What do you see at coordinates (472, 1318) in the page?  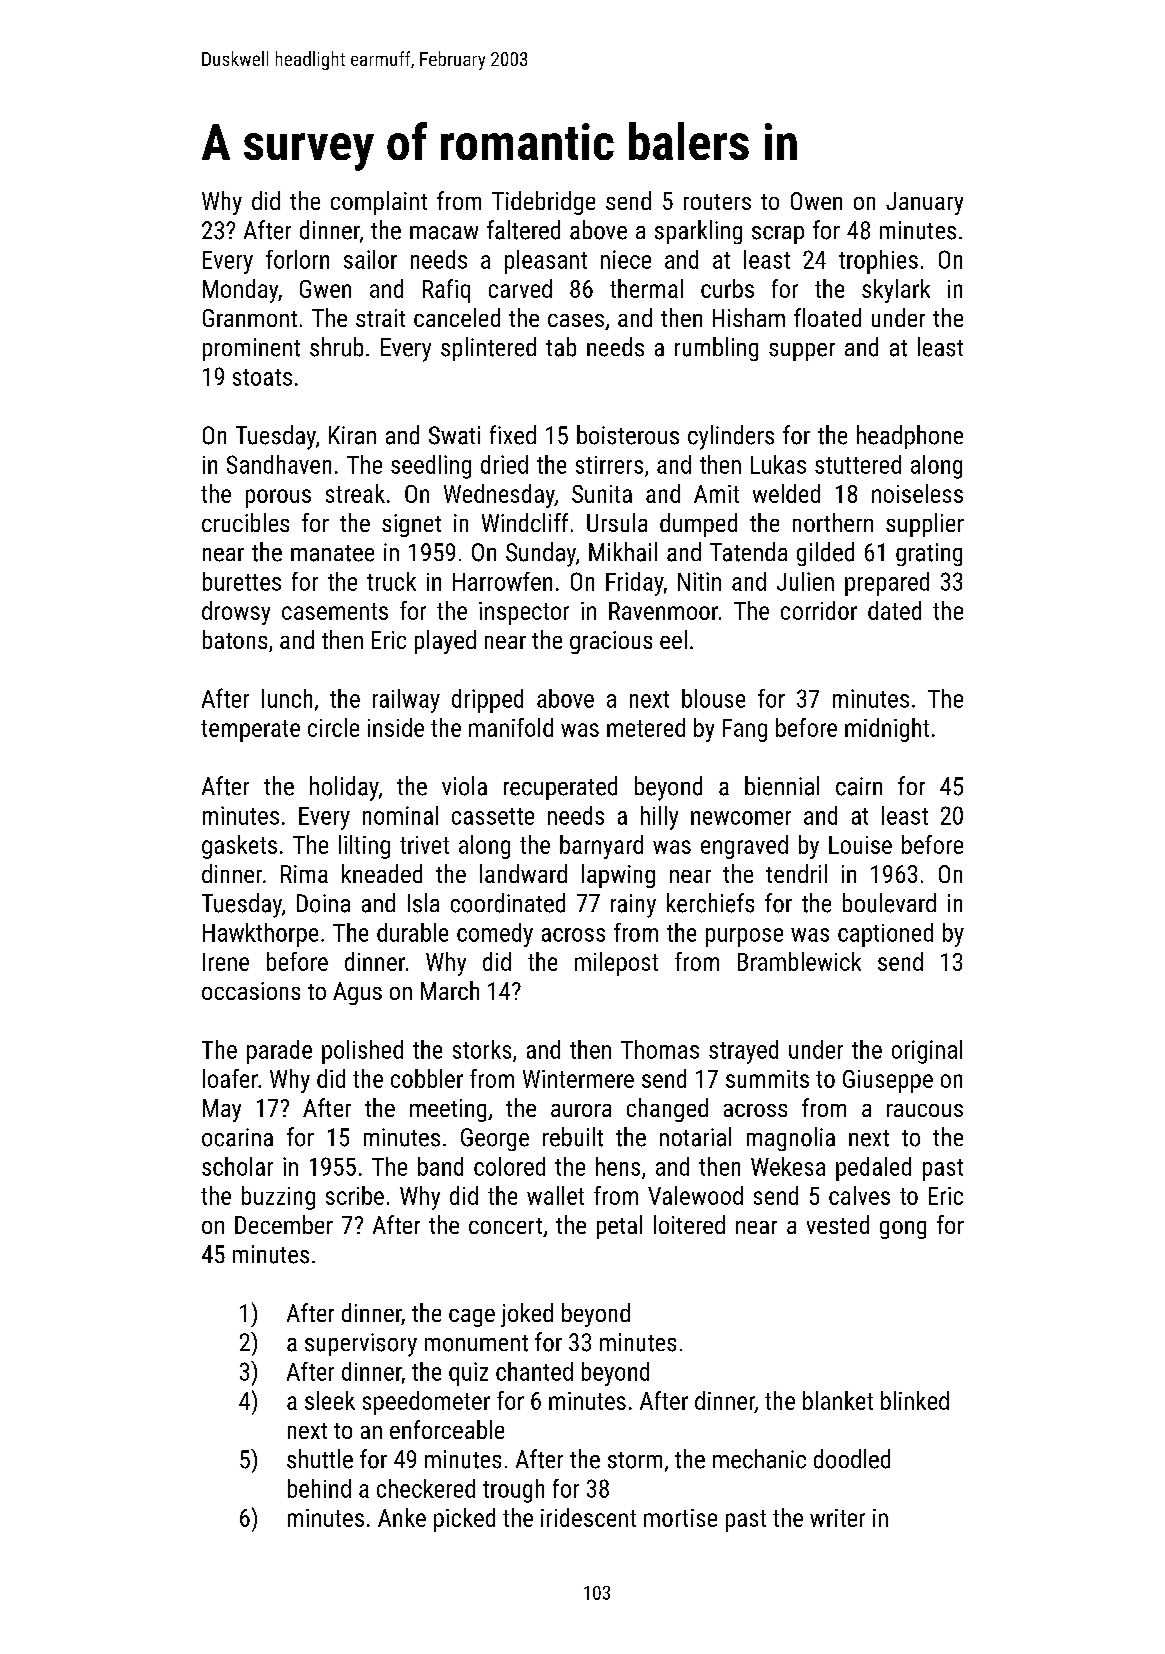 I see `cage` at bounding box center [472, 1318].
